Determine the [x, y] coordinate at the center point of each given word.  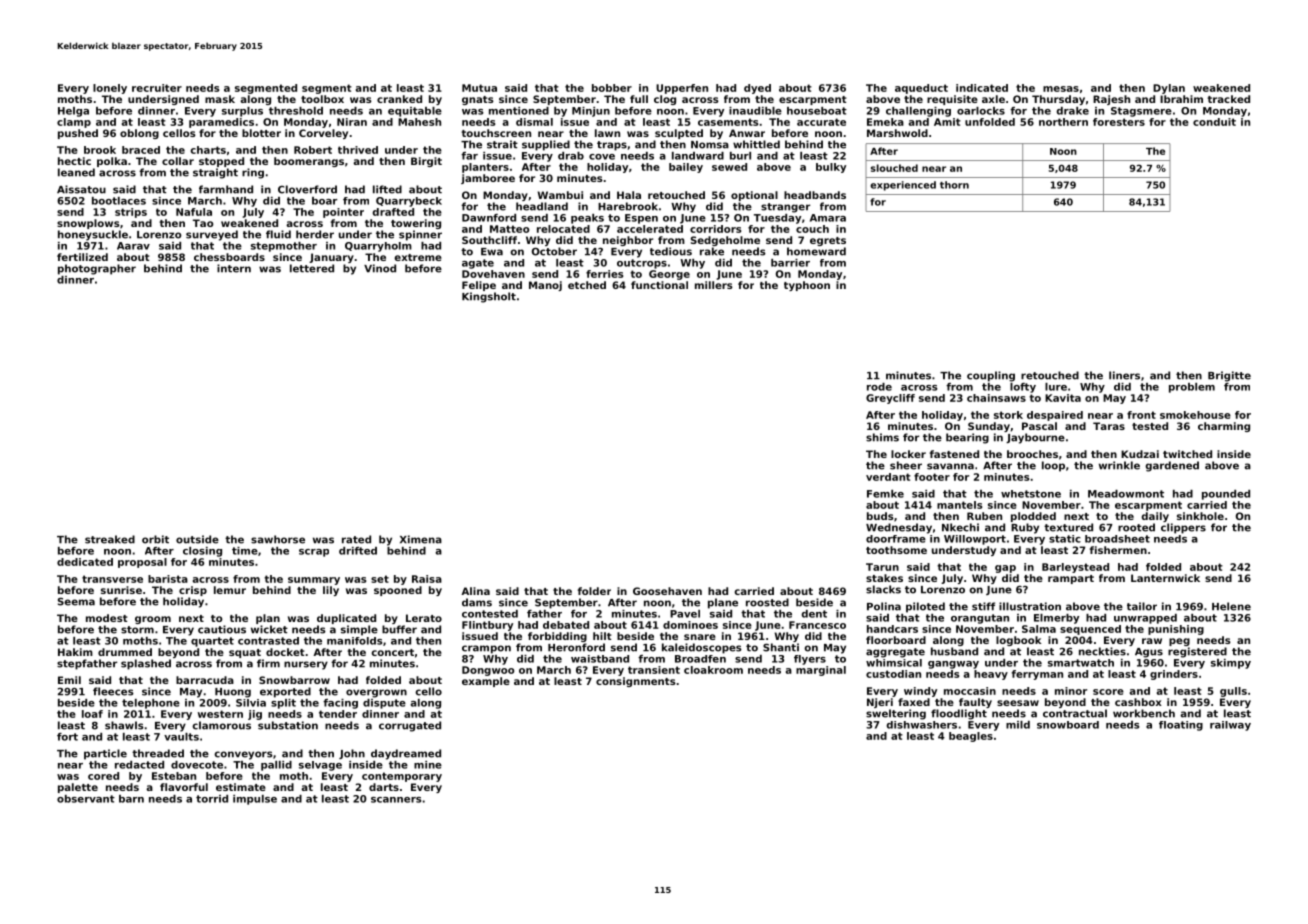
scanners [396, 800]
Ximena [421, 539]
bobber [612, 88]
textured [1068, 527]
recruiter [157, 88]
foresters [1119, 122]
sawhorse [278, 539]
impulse [255, 800]
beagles [971, 737]
